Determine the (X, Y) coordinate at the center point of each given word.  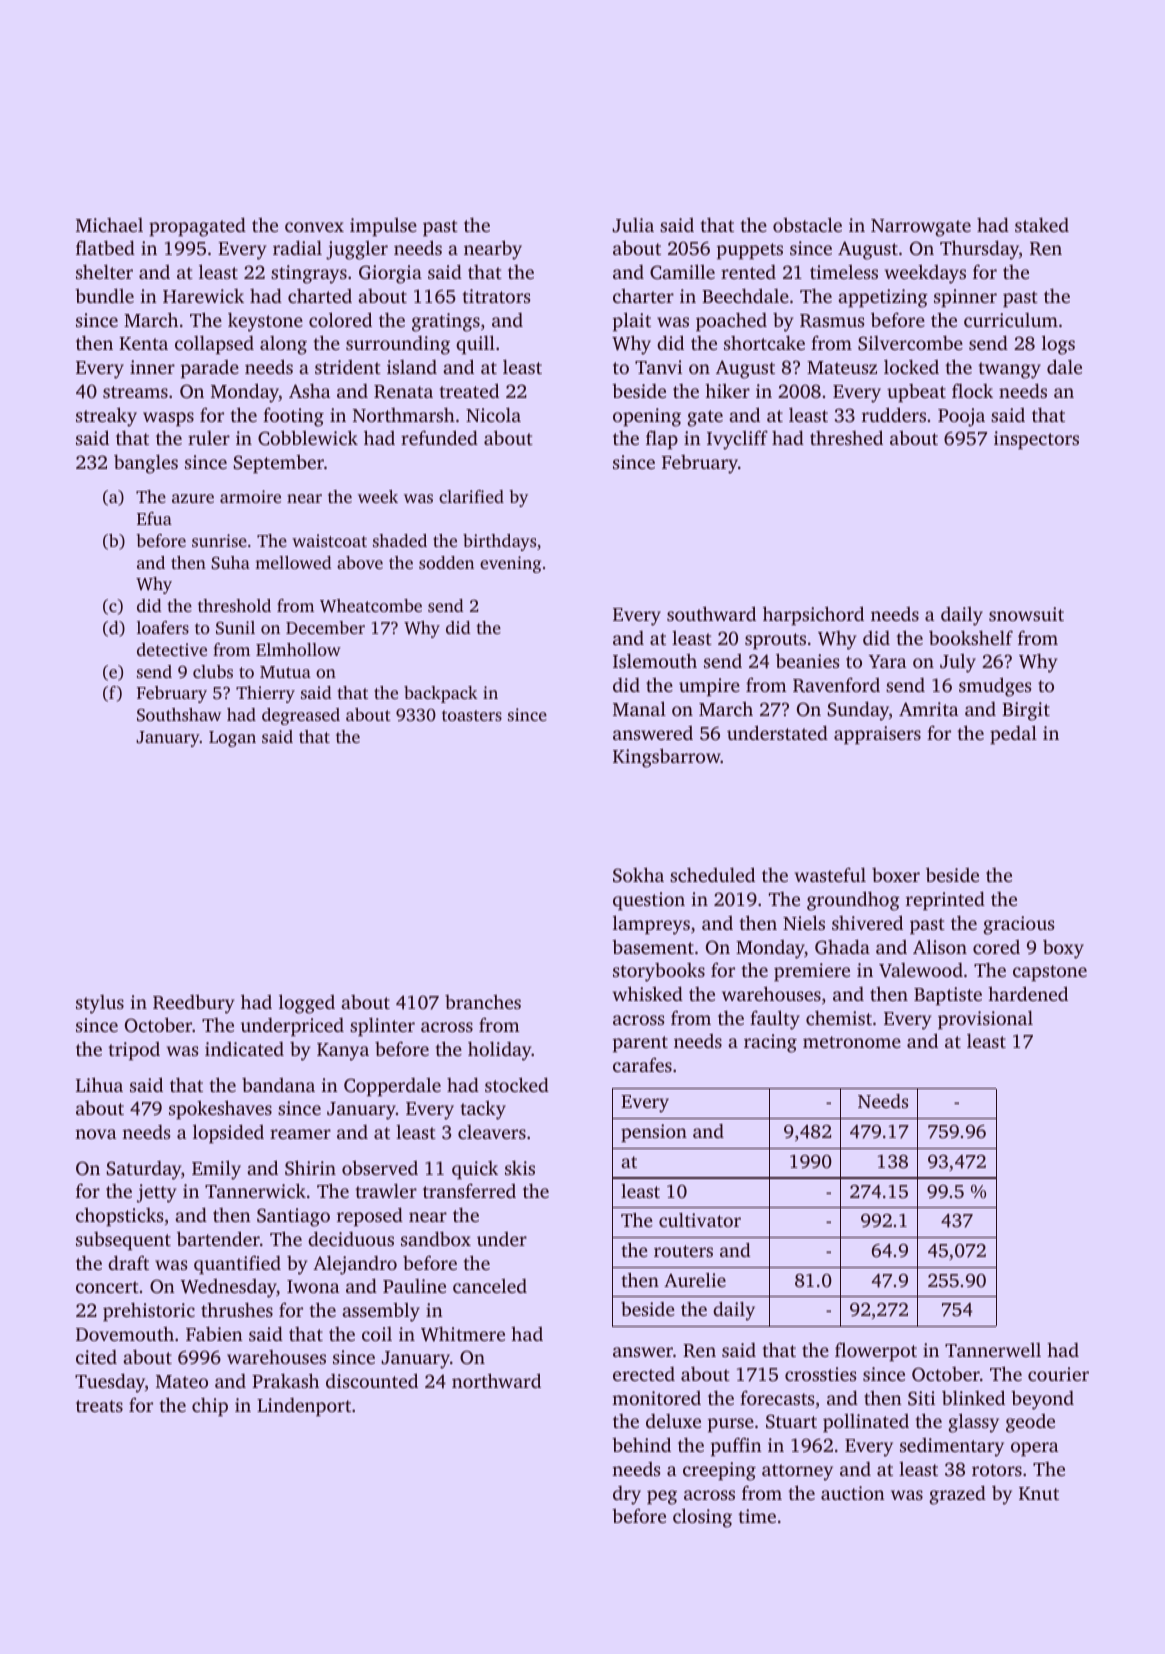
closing (702, 1518)
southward (711, 613)
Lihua (99, 1084)
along (283, 345)
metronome (852, 1042)
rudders (894, 414)
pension (654, 1133)
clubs (213, 671)
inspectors (1036, 440)
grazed (957, 1495)
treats (99, 1406)
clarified (471, 496)
